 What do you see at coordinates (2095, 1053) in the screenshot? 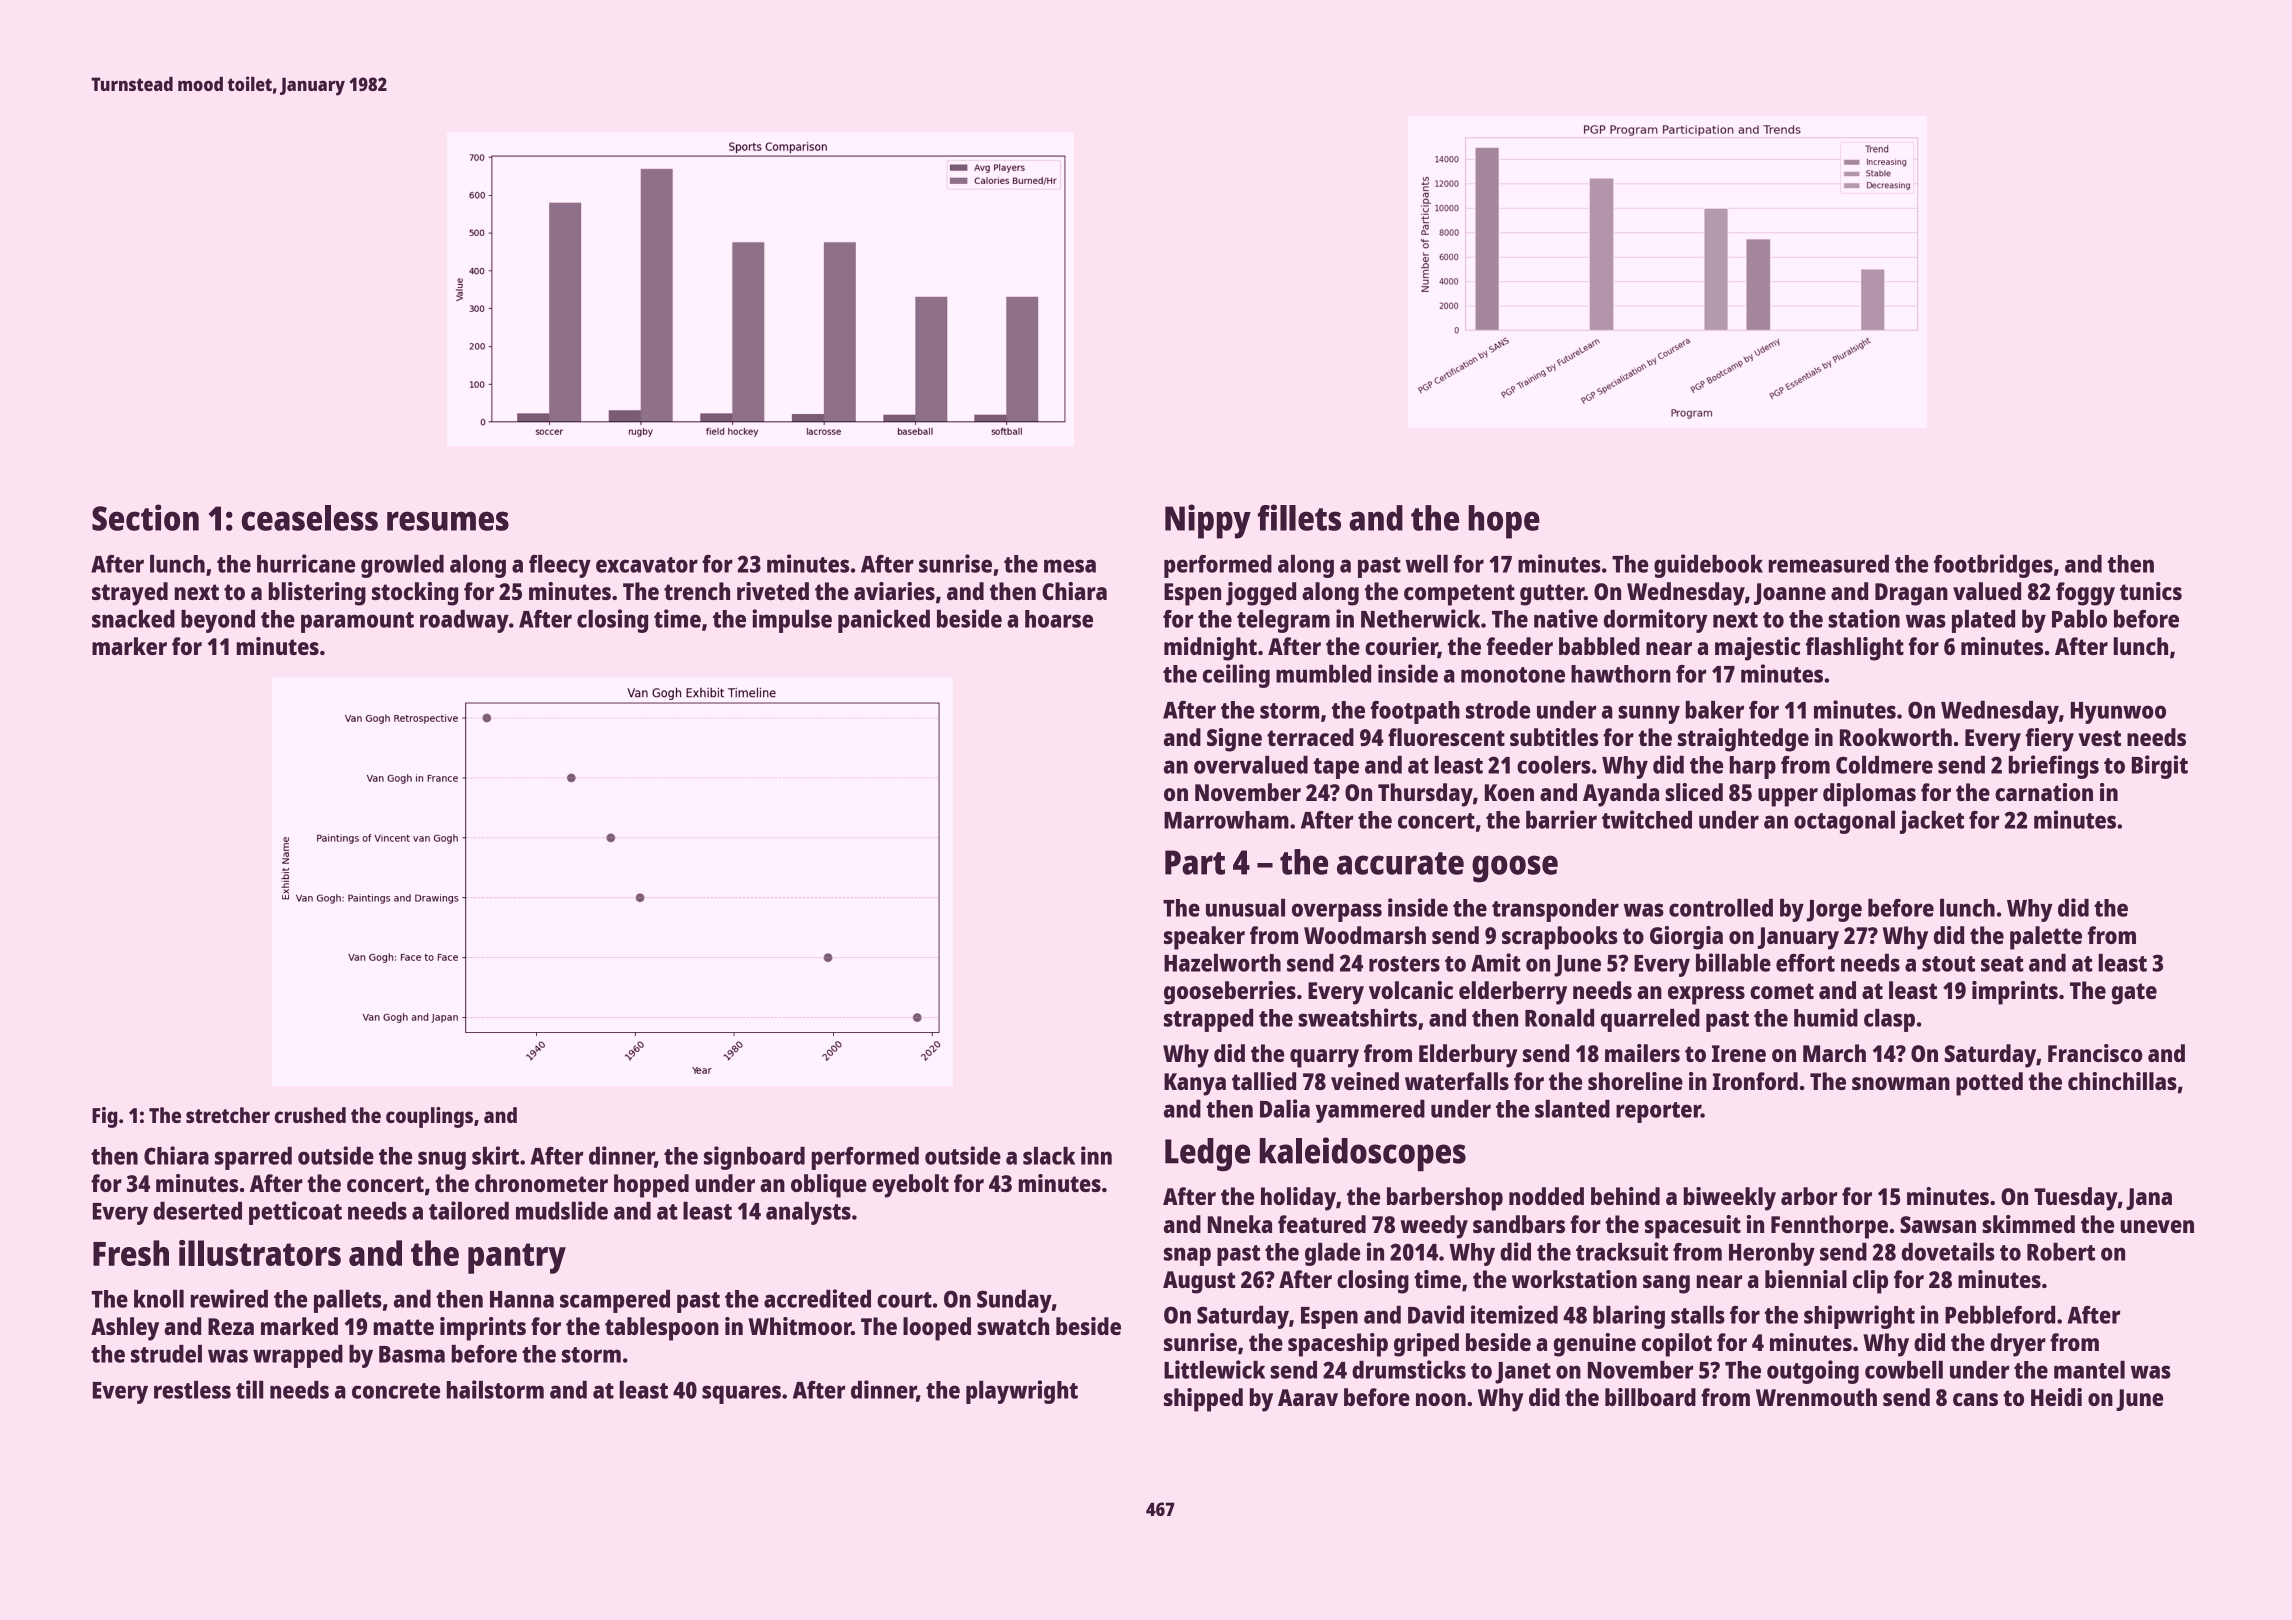
I see `Francisco` at bounding box center [2095, 1053].
